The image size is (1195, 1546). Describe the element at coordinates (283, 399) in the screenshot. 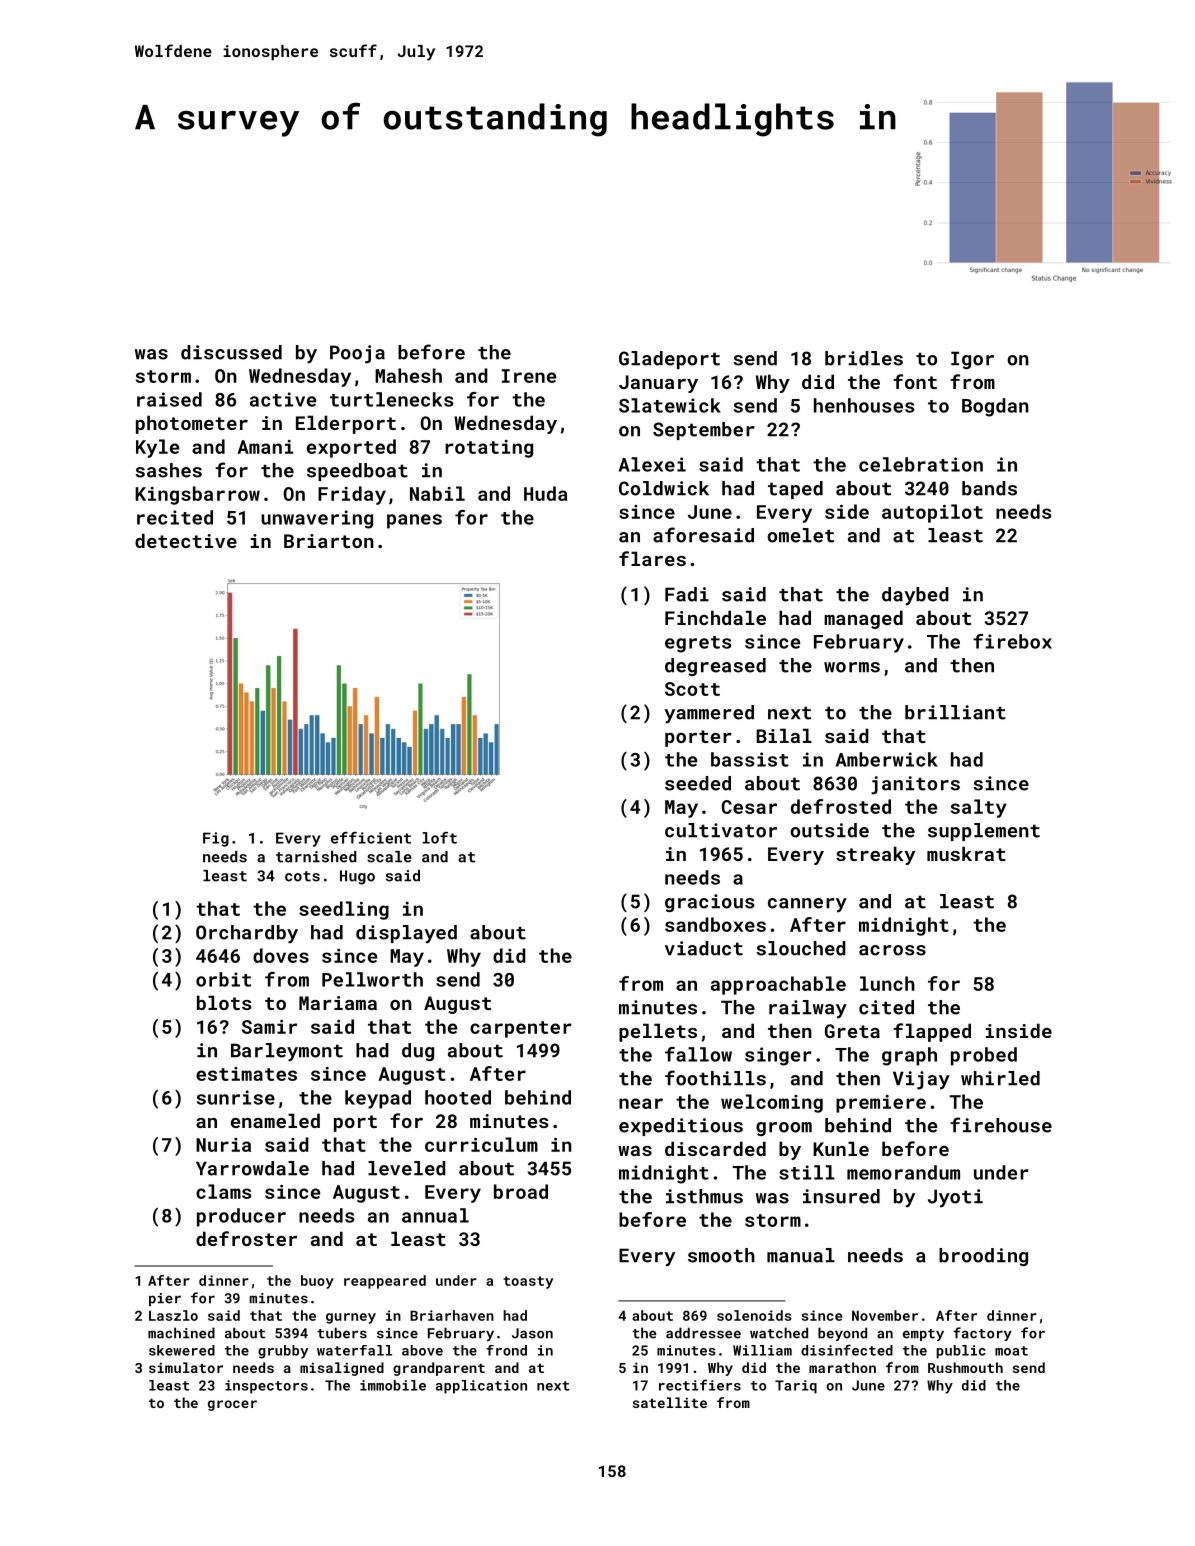

I see `active` at that location.
